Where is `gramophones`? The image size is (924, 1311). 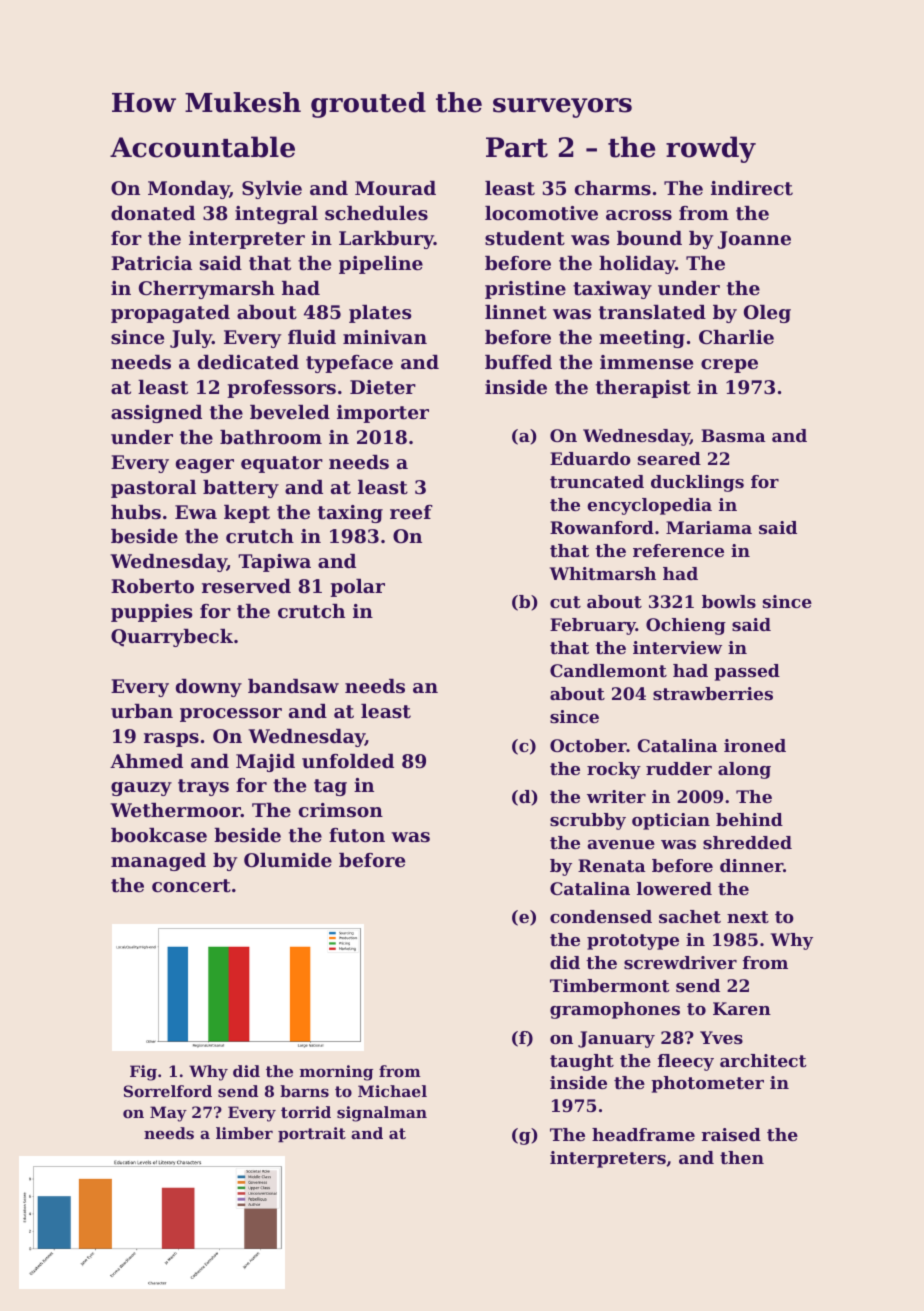 gramophones is located at coordinates (615, 1010).
